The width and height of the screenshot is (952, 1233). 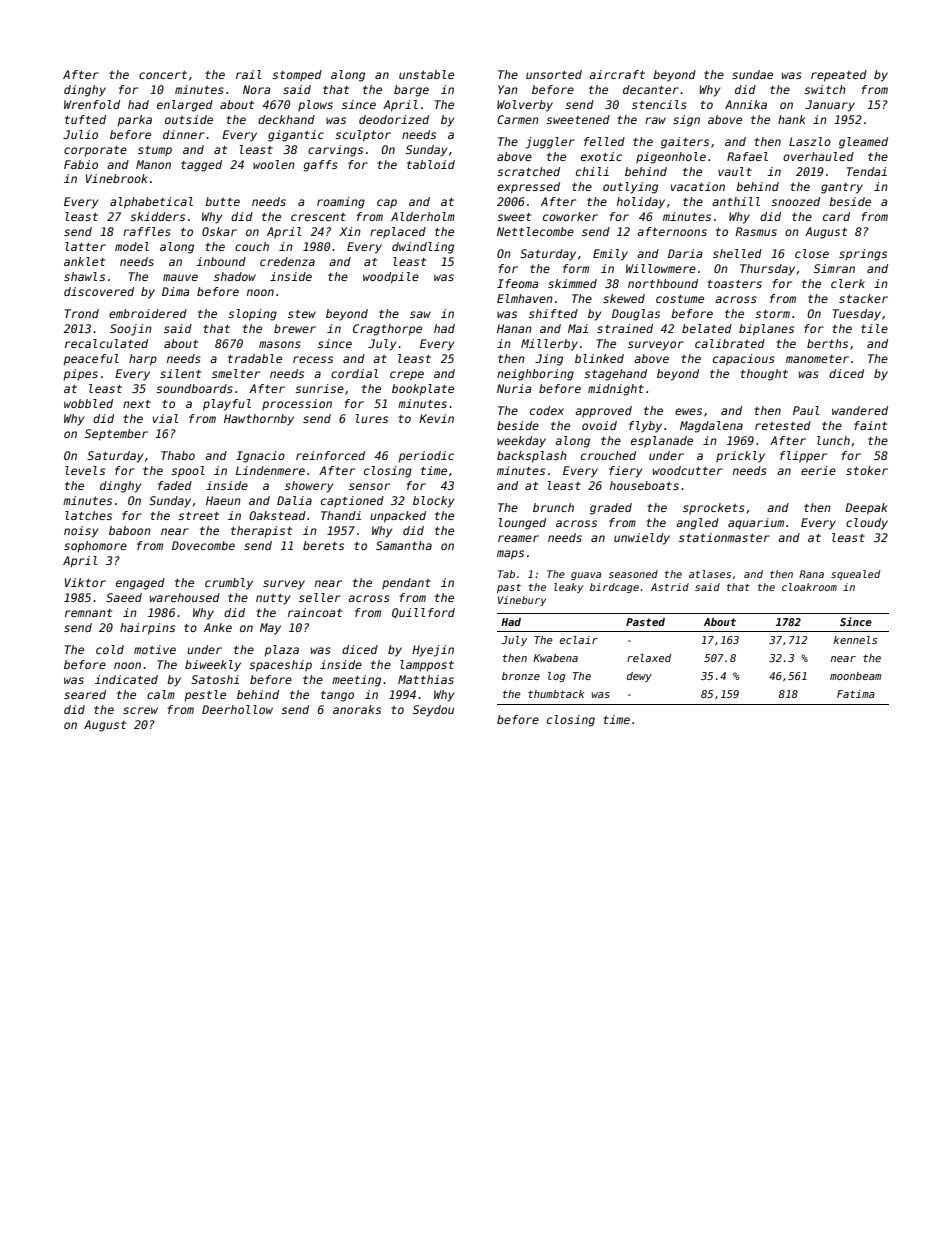 I want to click on sundae, so click(x=752, y=74).
